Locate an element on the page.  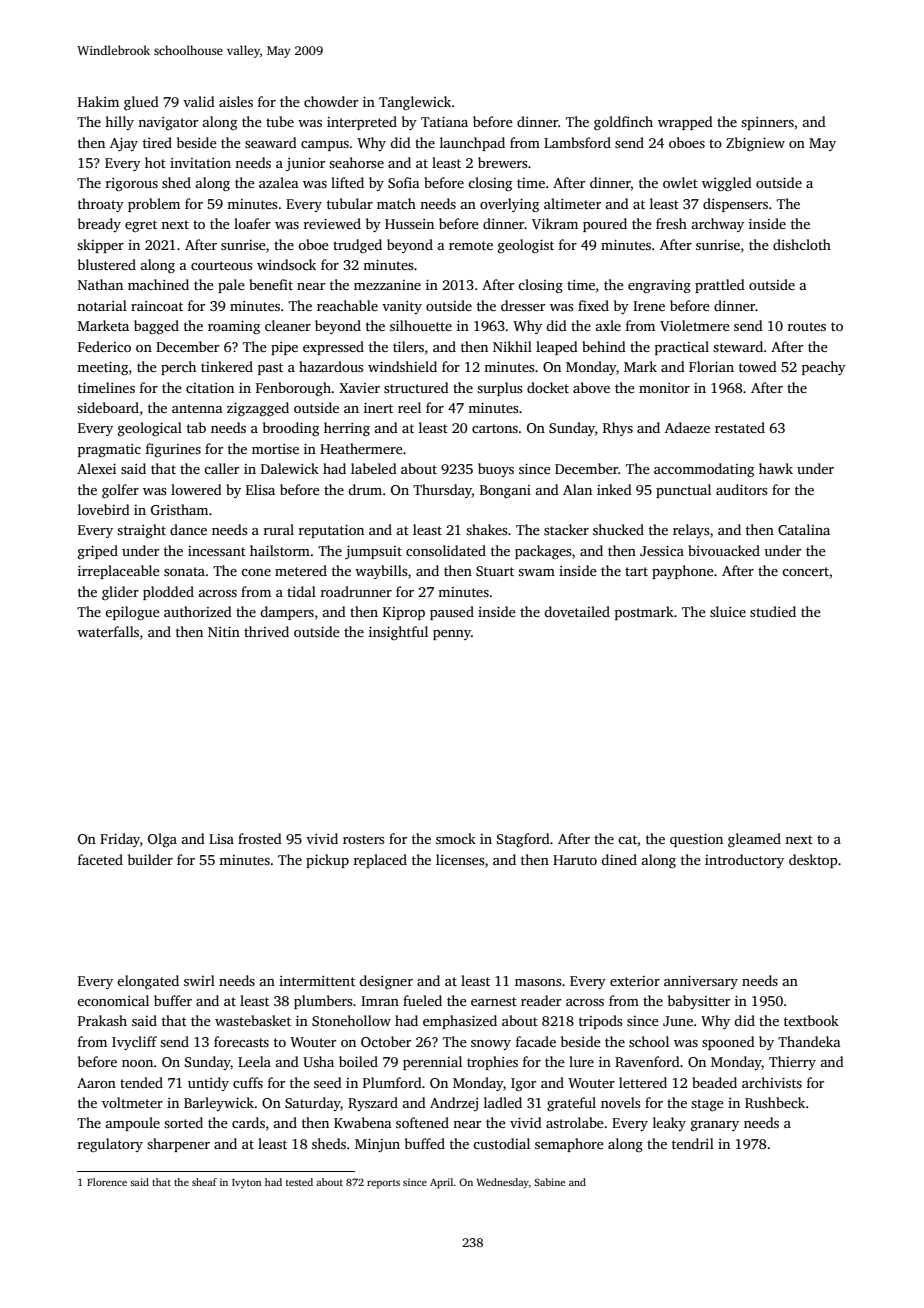
goldfinch is located at coordinates (623, 123).
